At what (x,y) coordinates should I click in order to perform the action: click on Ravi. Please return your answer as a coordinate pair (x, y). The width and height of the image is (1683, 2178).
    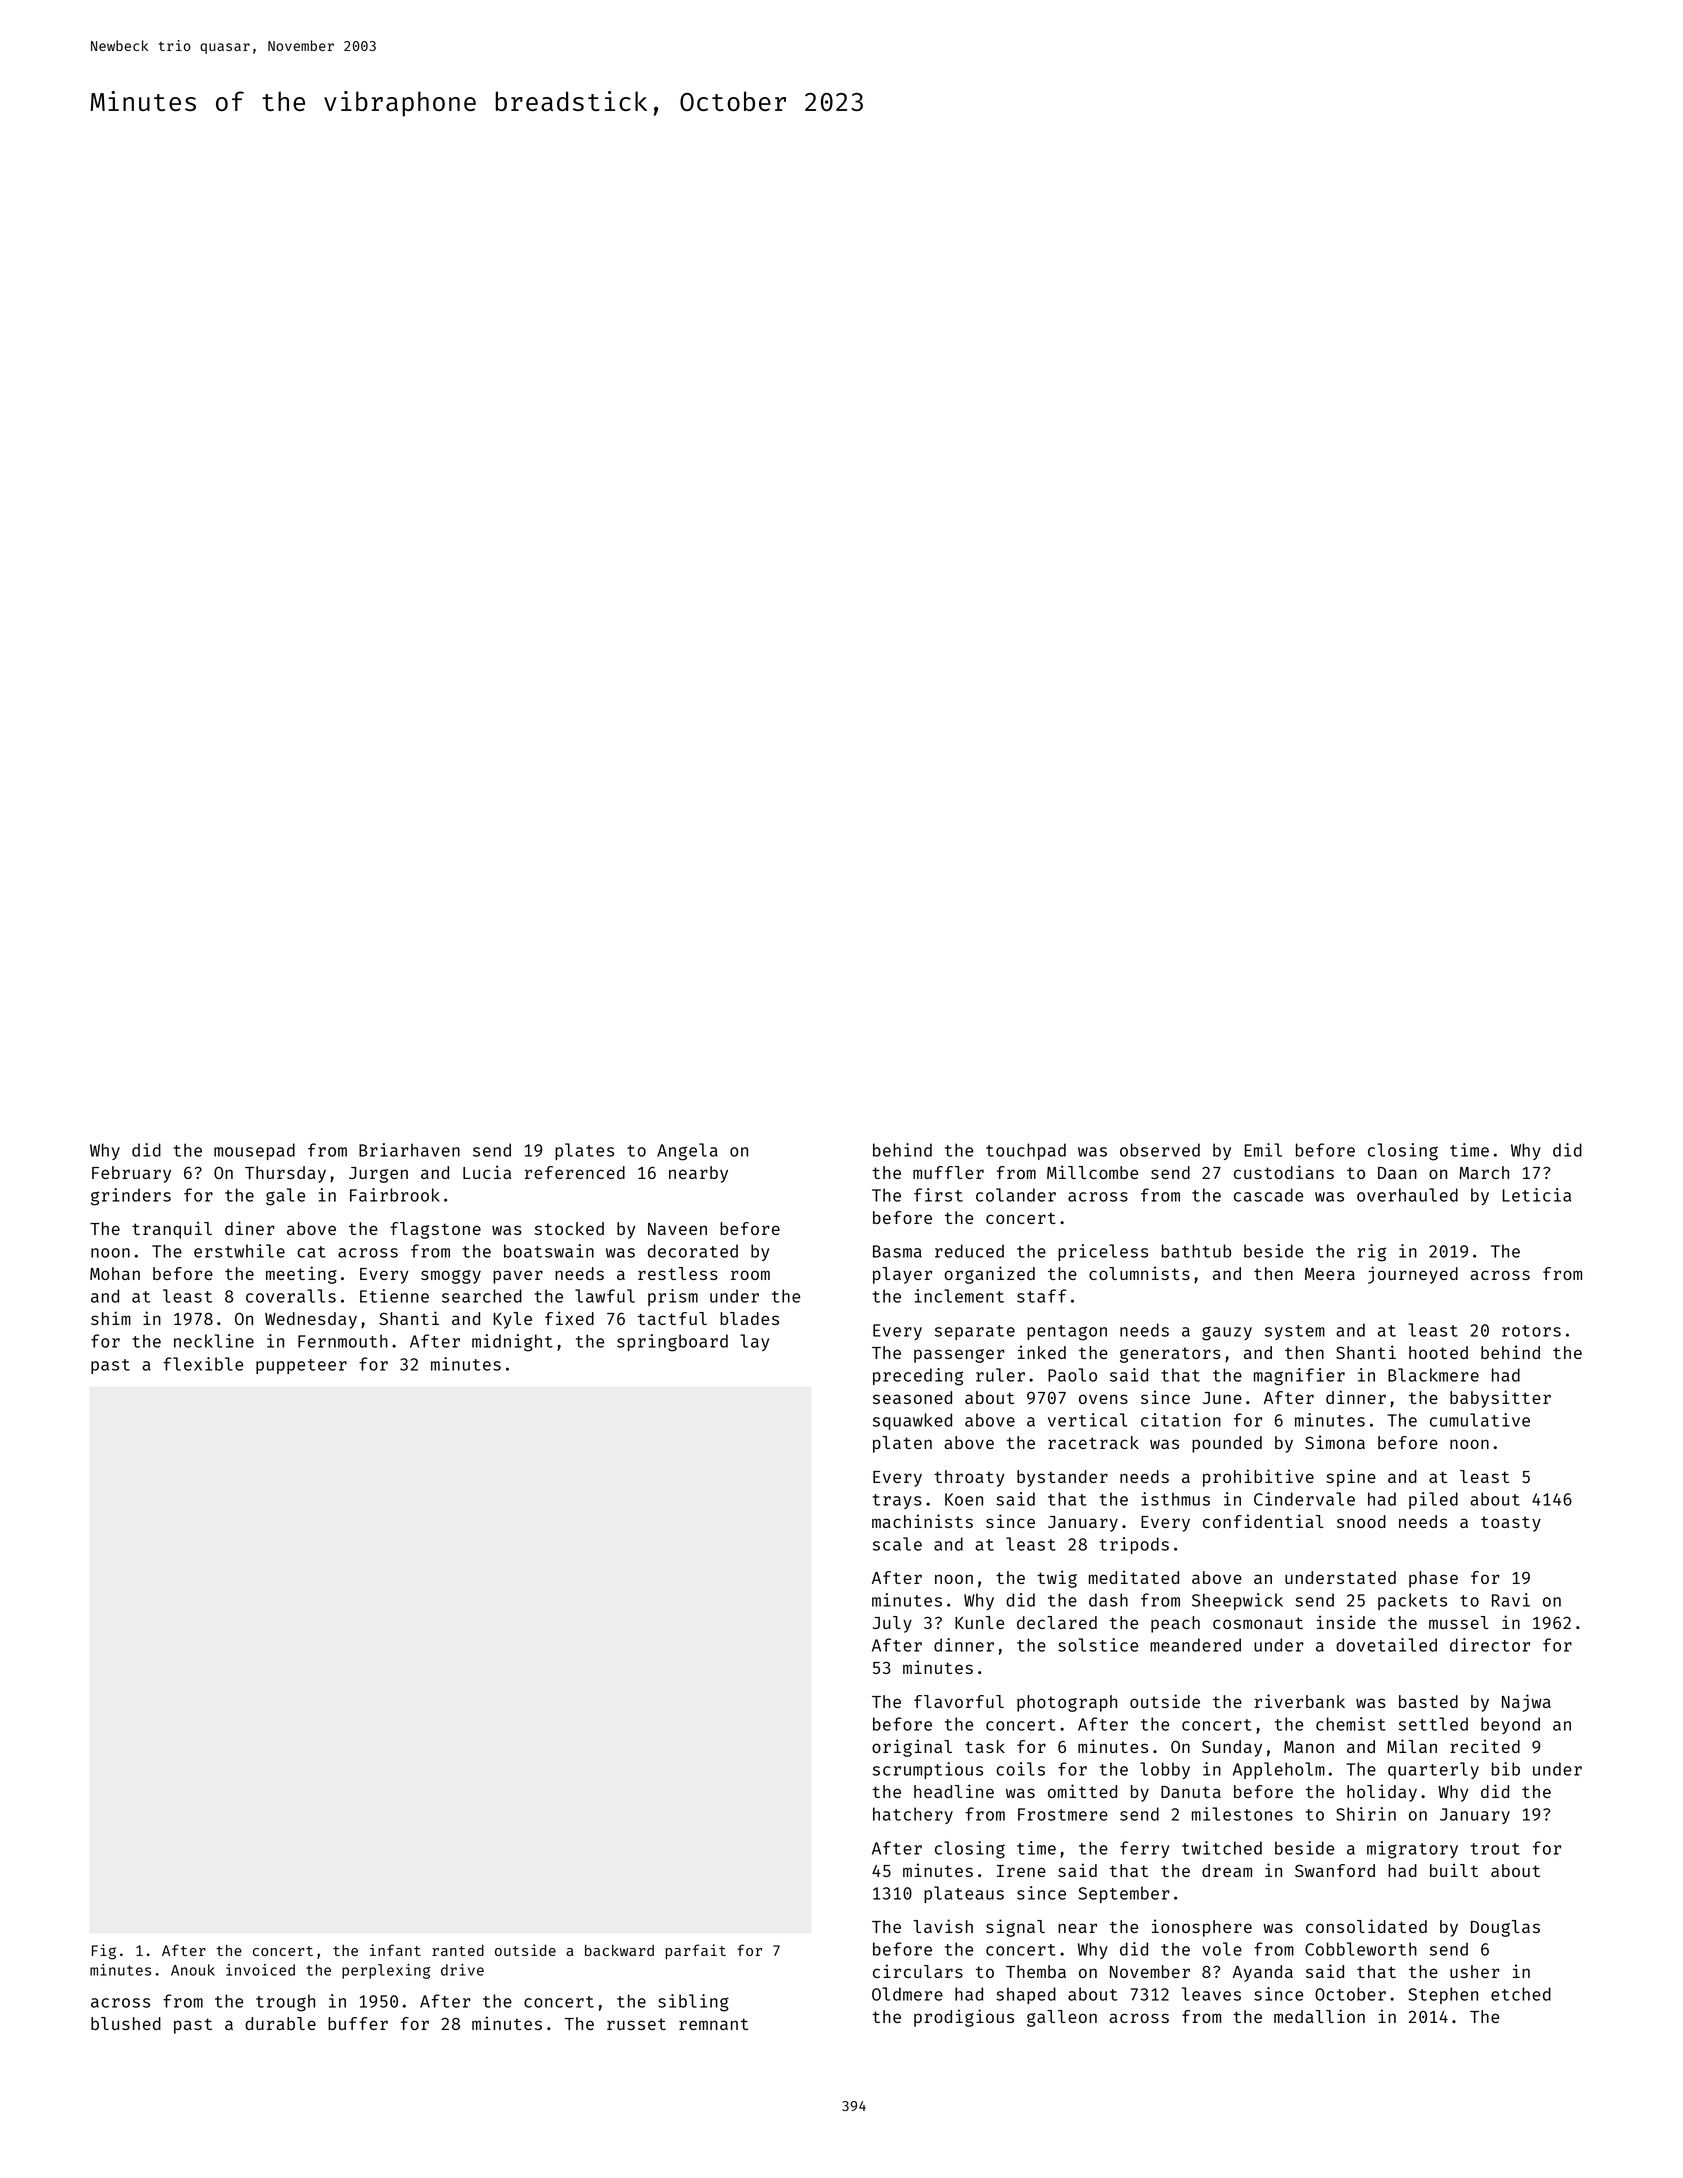
    Looking at the image, I should click on (1511, 1600).
